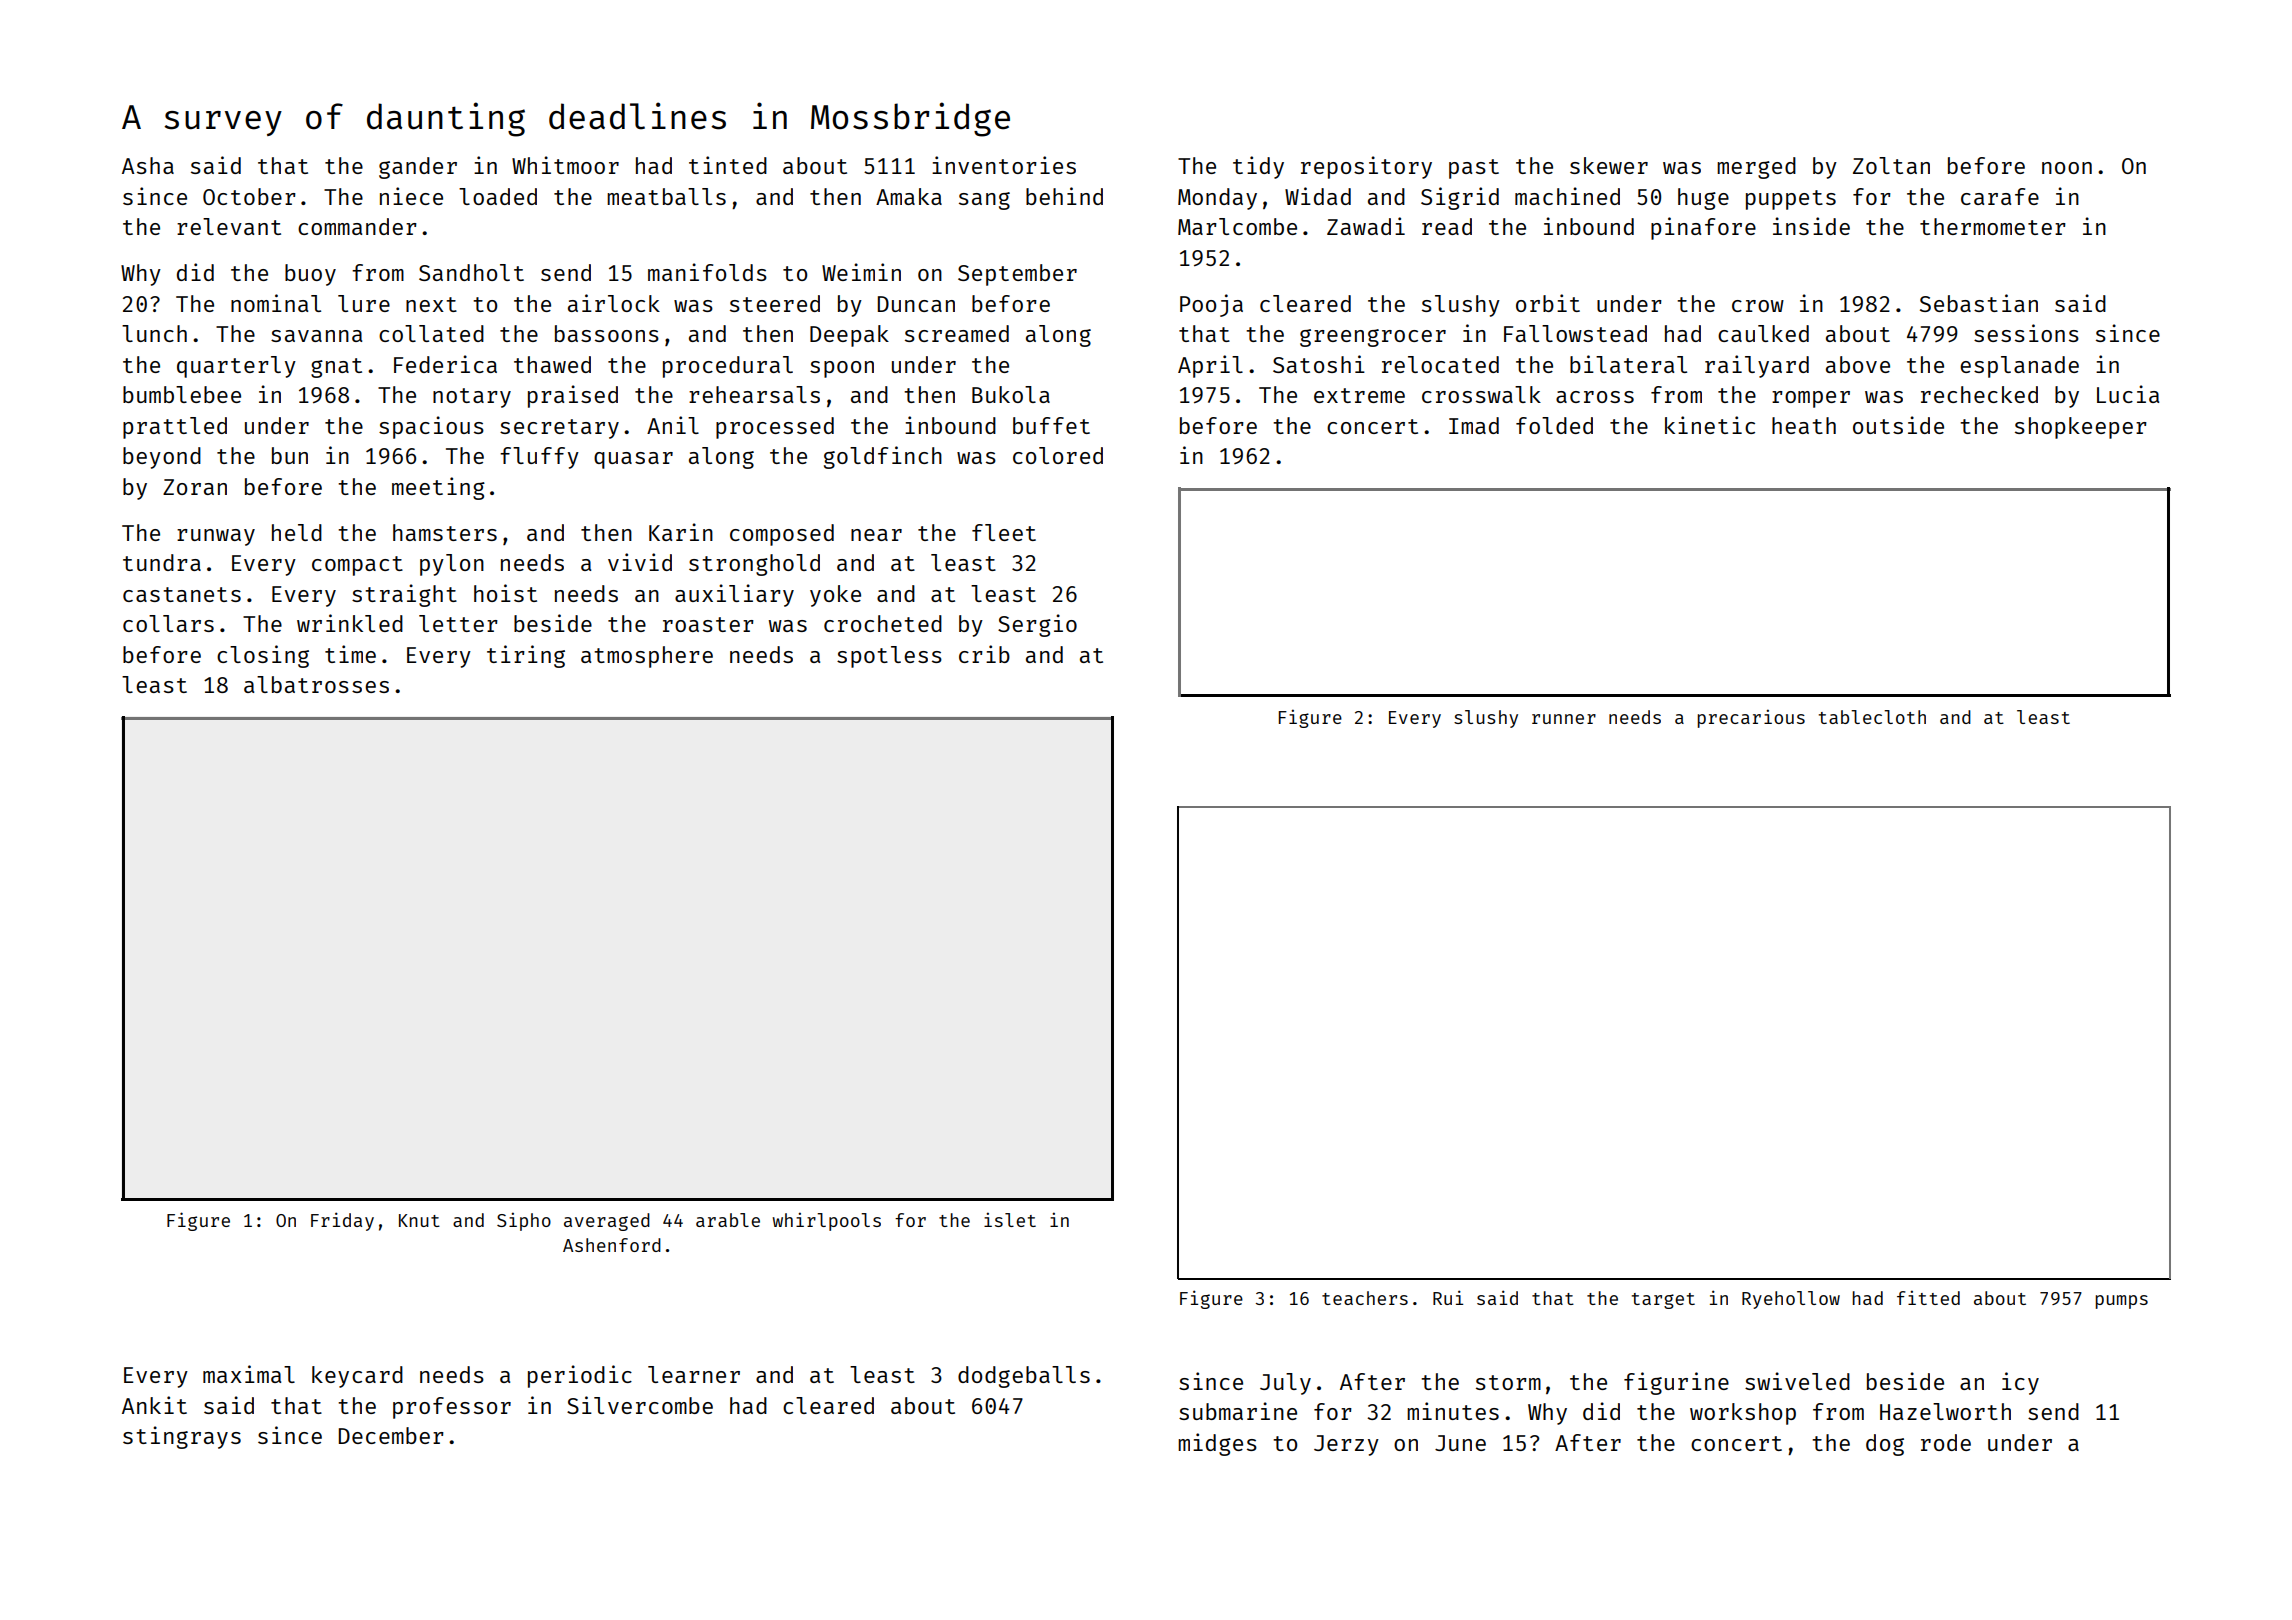 The width and height of the screenshot is (2292, 1620). What do you see at coordinates (1004, 165) in the screenshot?
I see `inventories` at bounding box center [1004, 165].
